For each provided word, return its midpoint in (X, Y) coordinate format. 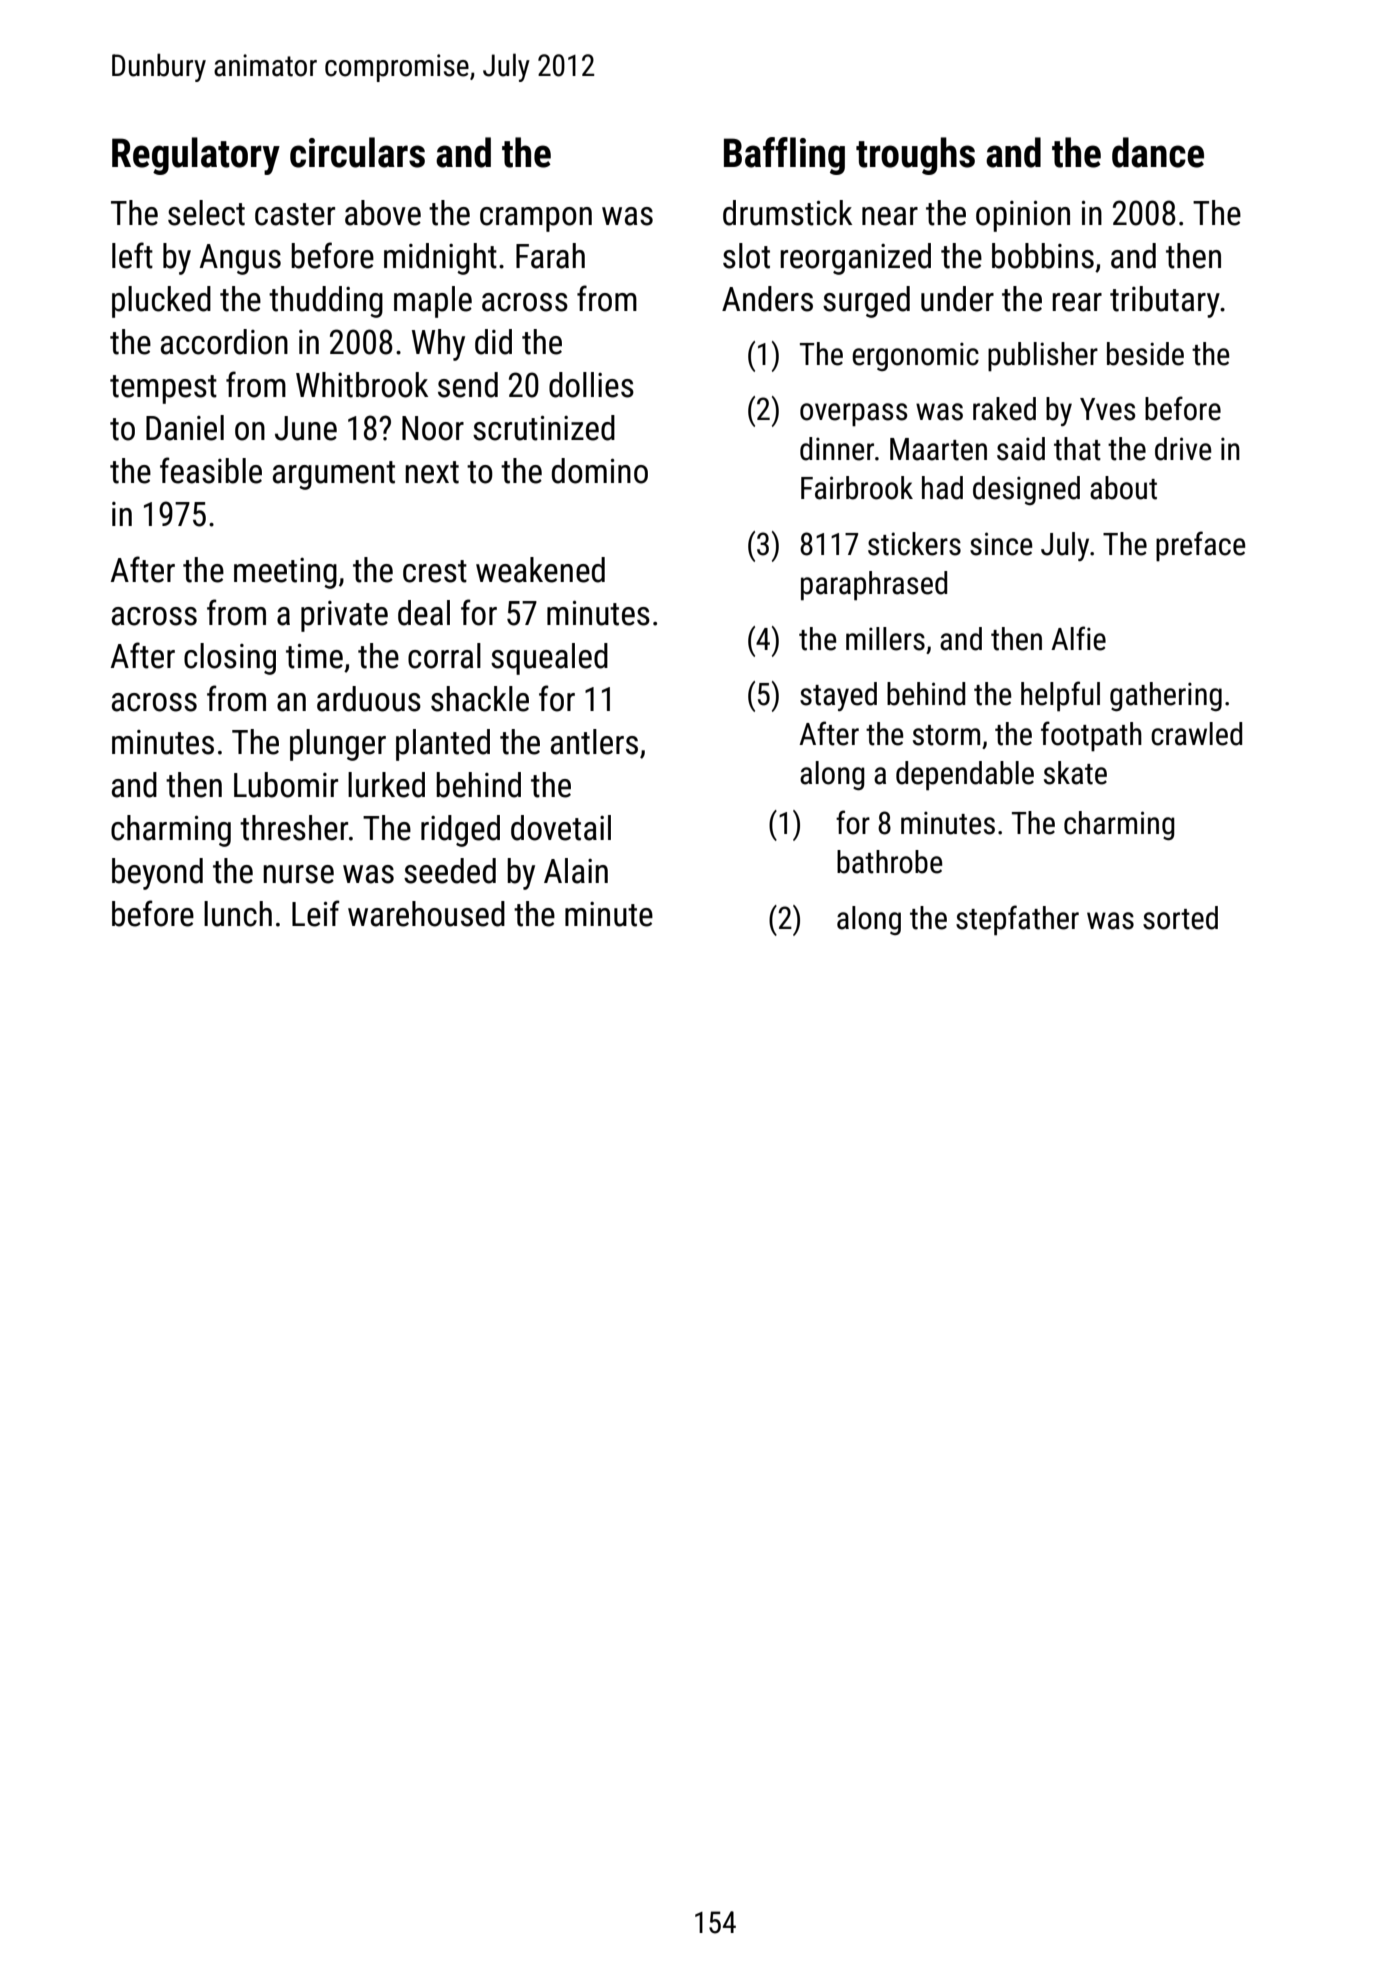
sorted (1180, 918)
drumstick (787, 213)
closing (230, 659)
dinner (837, 449)
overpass (854, 415)
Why (438, 345)
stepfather (1017, 920)
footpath (1091, 736)
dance (1158, 152)
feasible (211, 470)
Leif (316, 913)
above (383, 213)
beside (1145, 354)
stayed (838, 696)
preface (1201, 546)
